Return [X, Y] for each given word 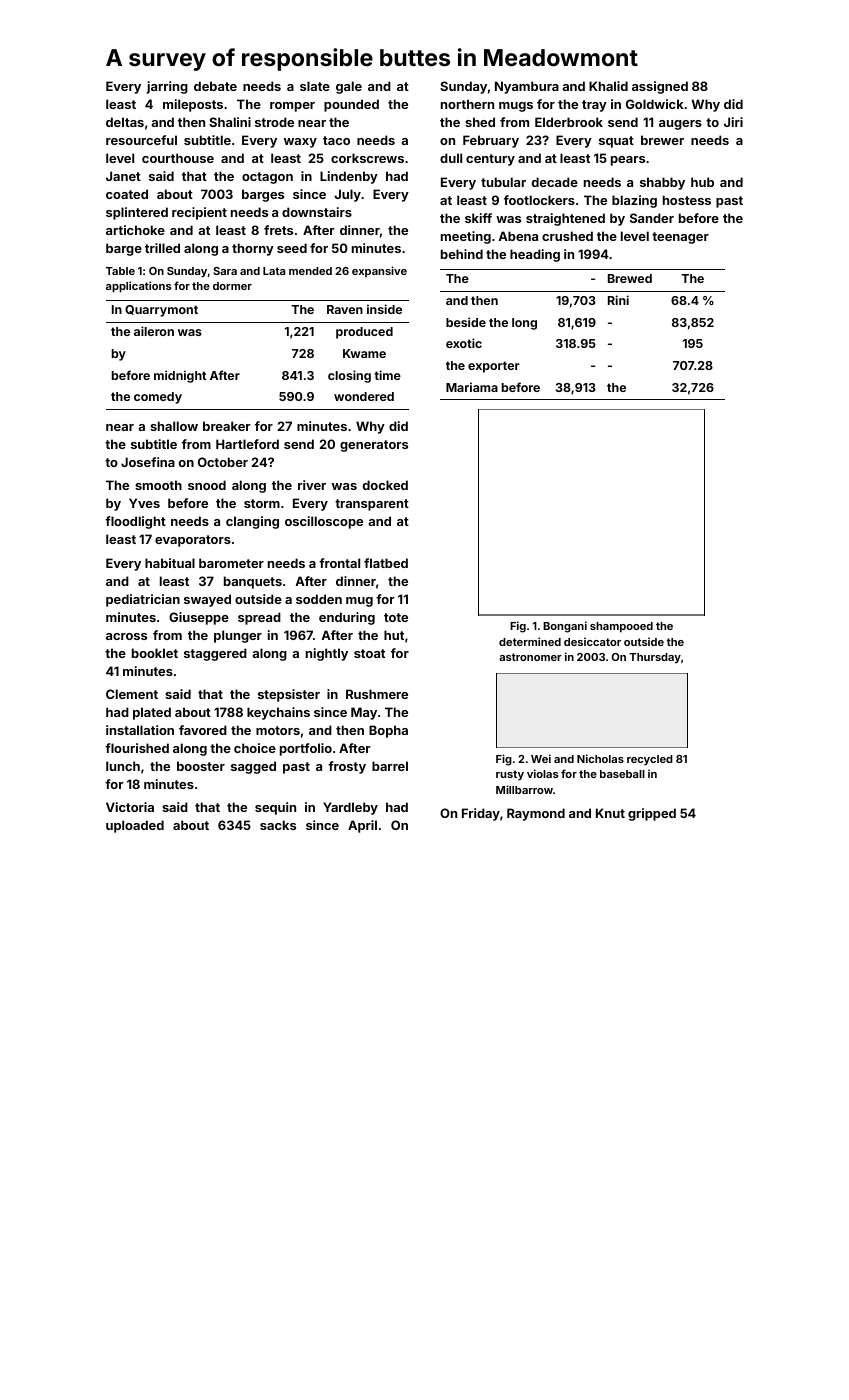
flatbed [386, 563]
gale [349, 87]
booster [201, 766]
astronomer [530, 657]
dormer [232, 286]
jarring [167, 87]
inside [384, 309]
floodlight [135, 522]
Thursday [655, 658]
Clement [132, 694]
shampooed [621, 627]
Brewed [630, 278]
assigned [660, 87]
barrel [390, 766]
